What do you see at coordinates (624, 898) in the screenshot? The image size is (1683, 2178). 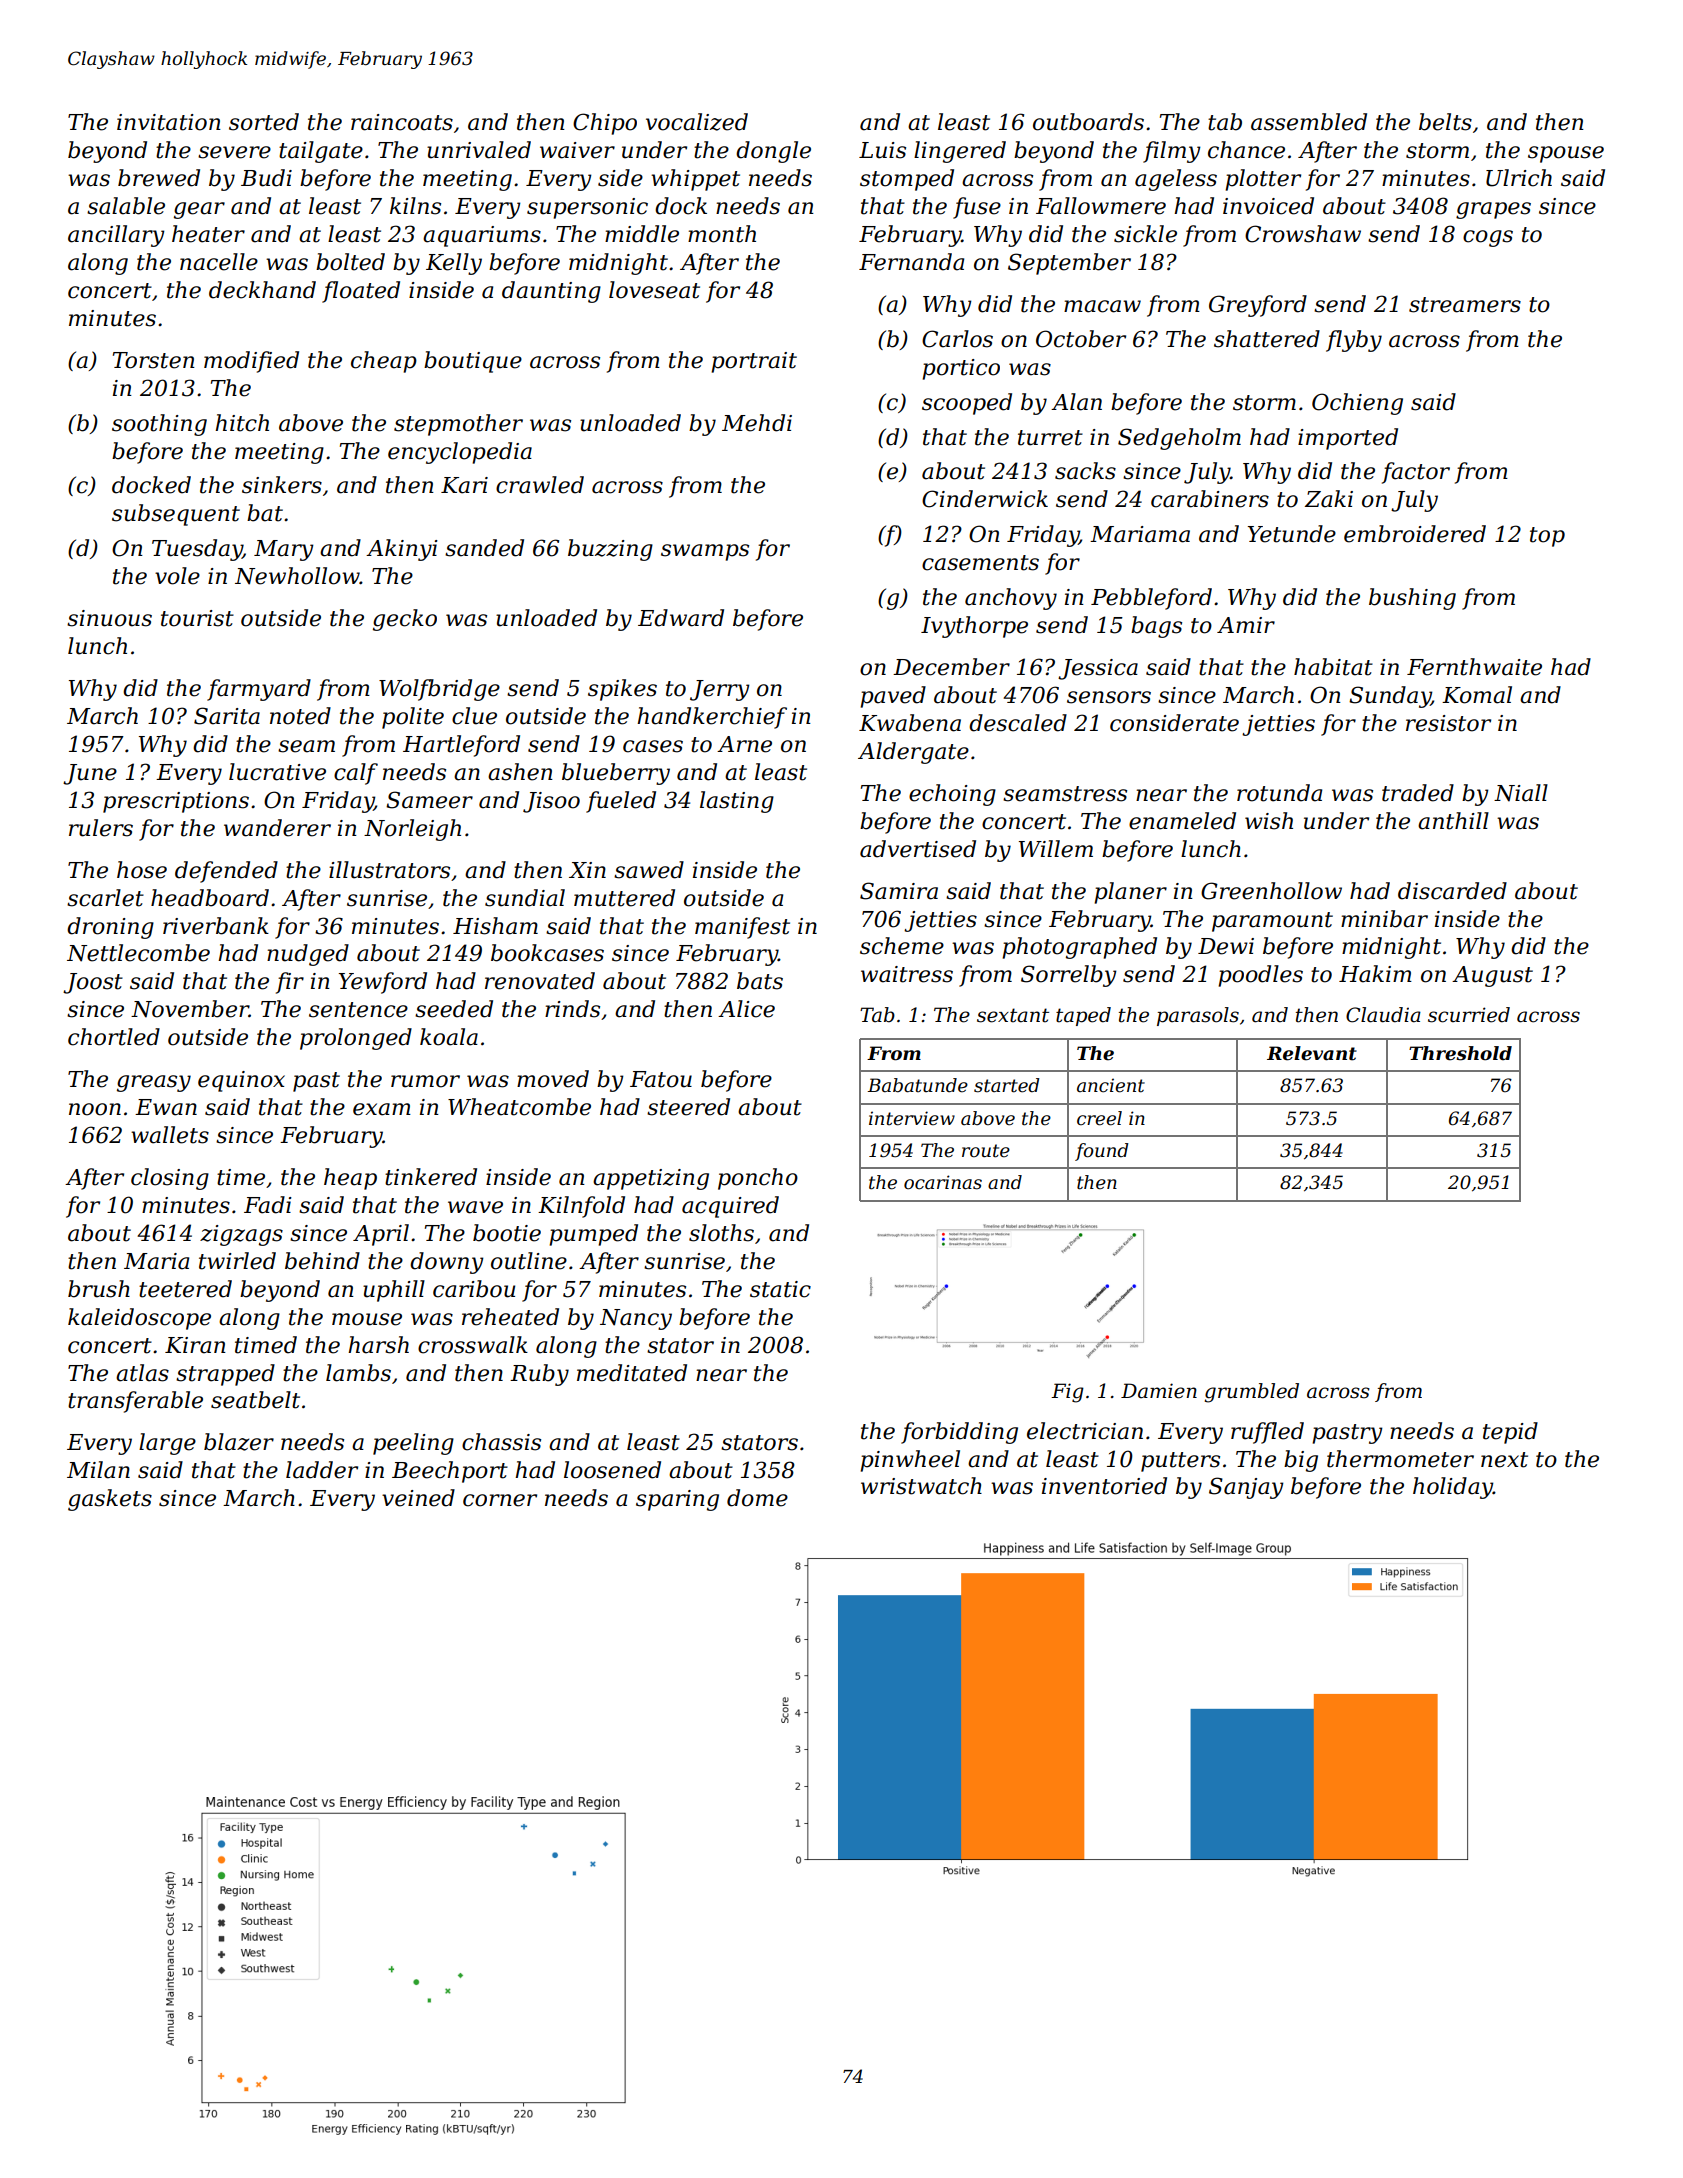 I see `muttered` at bounding box center [624, 898].
